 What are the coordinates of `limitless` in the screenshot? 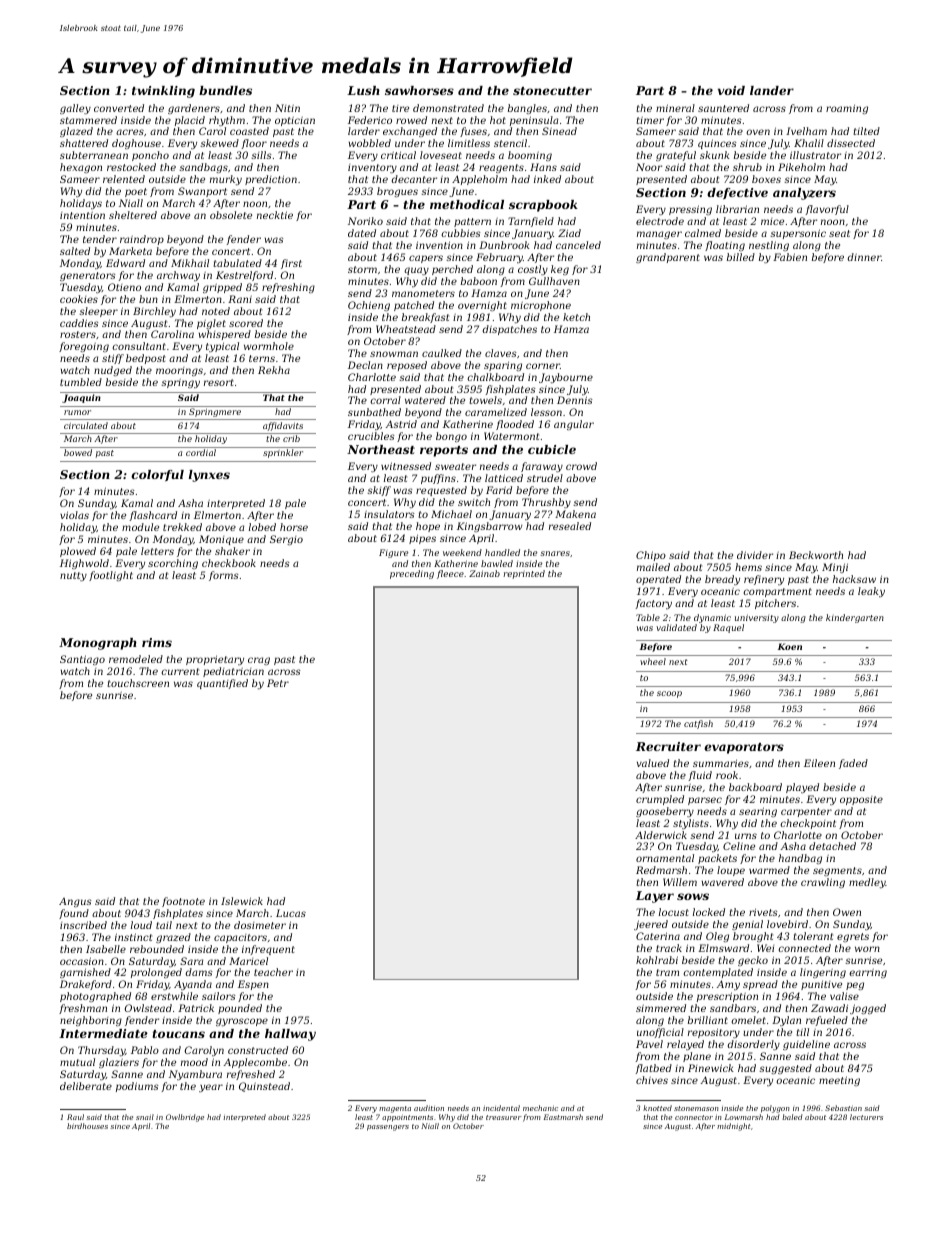 It's located at (469, 143).
